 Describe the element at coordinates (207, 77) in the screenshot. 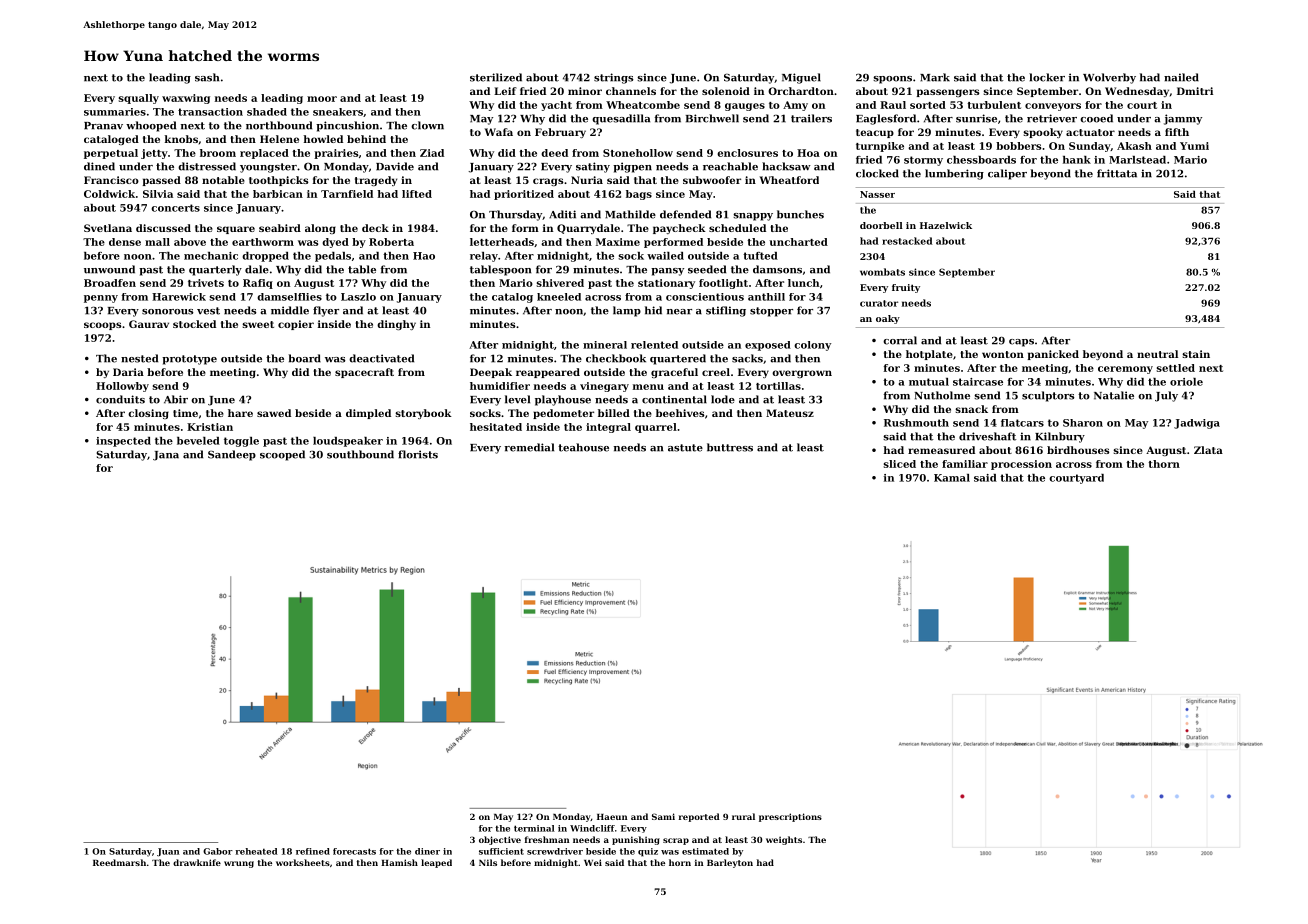

I see `sash` at that location.
